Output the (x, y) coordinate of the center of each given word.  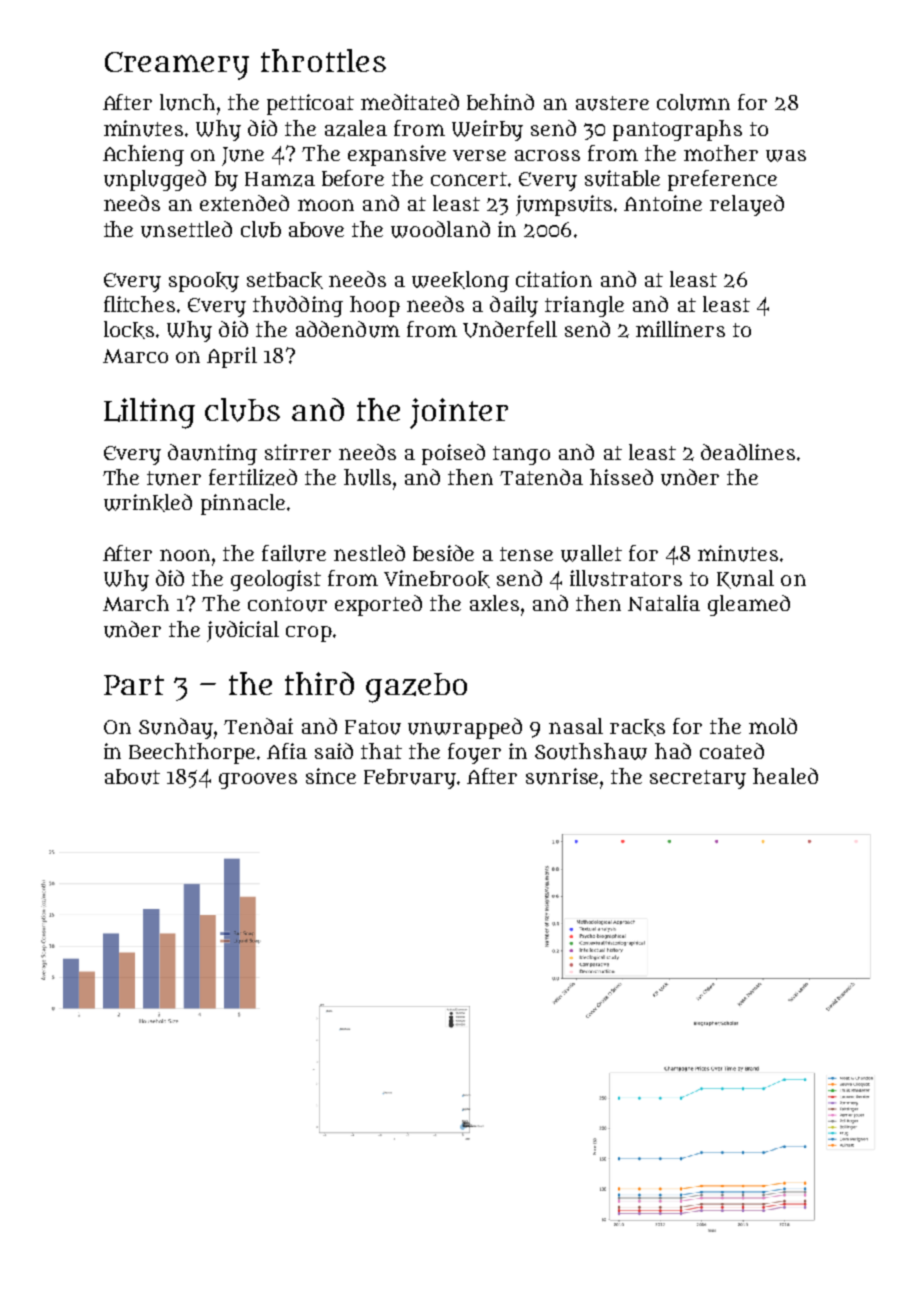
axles (494, 603)
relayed (747, 205)
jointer (459, 413)
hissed (621, 477)
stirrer (298, 452)
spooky (204, 282)
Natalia (664, 603)
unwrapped (465, 728)
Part (134, 685)
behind (500, 102)
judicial (243, 631)
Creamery (177, 66)
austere (612, 103)
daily (514, 306)
